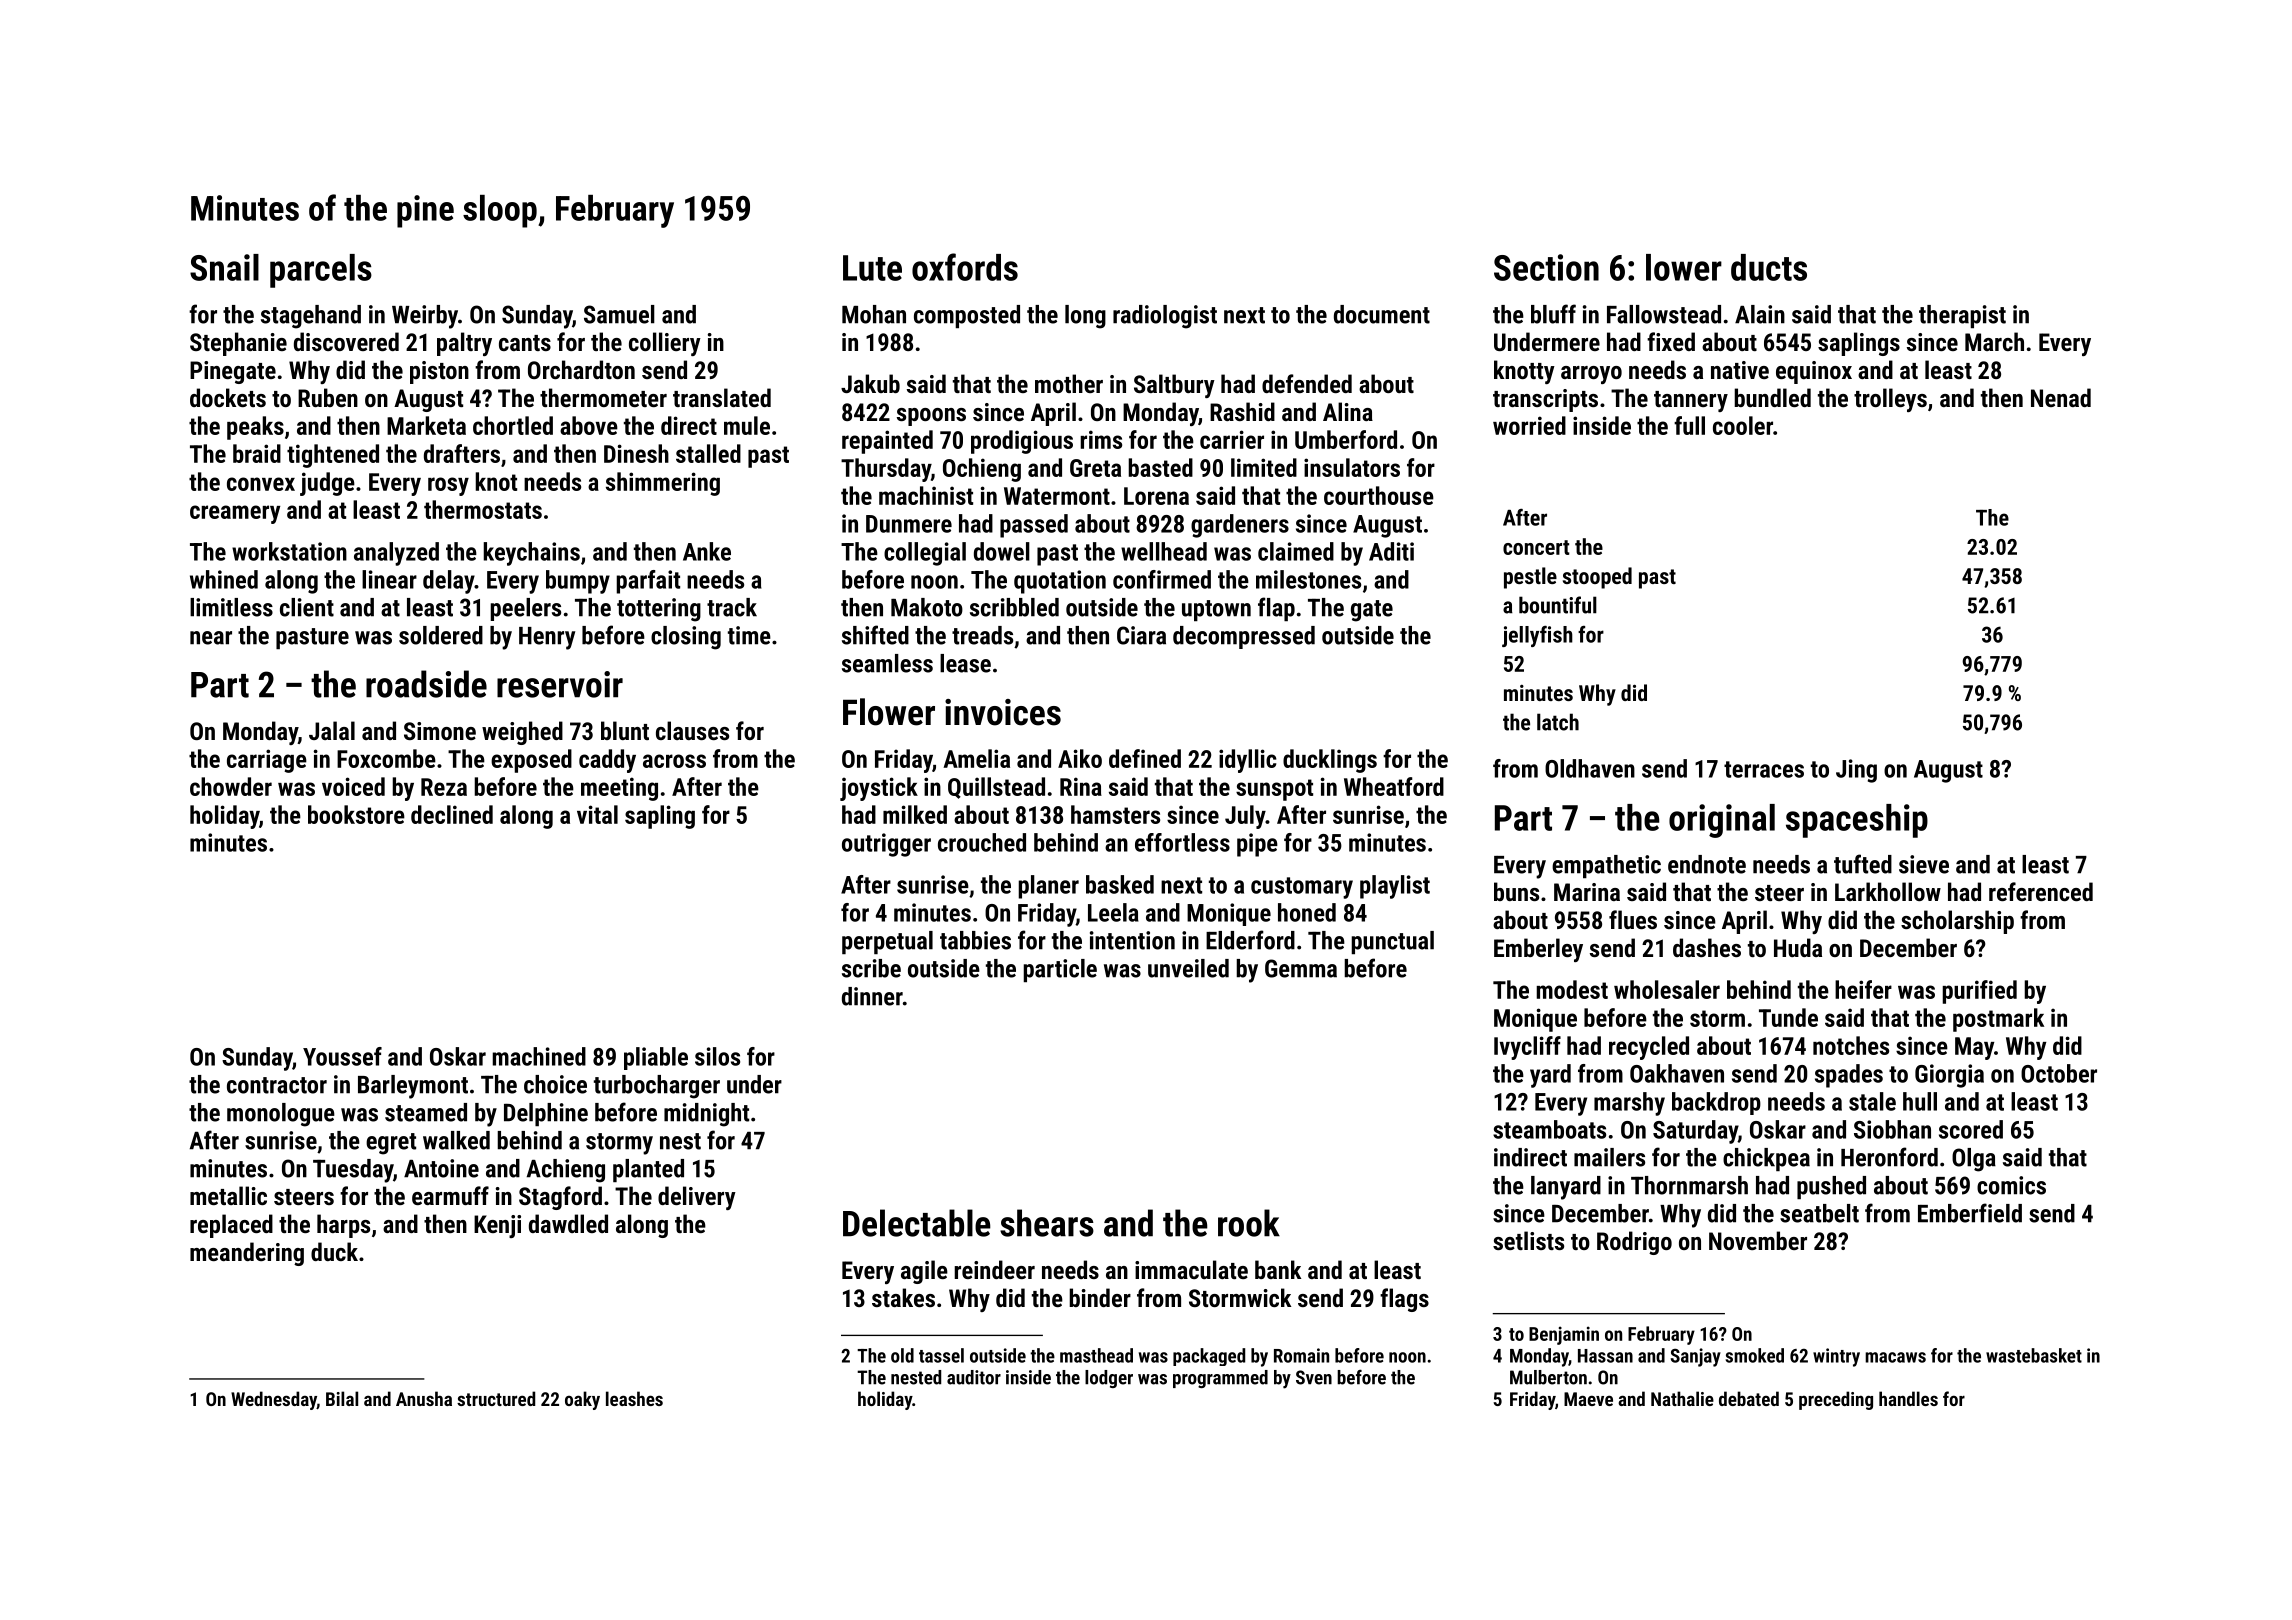 This screenshot has height=1620, width=2292. I want to click on oxfords, so click(965, 267).
